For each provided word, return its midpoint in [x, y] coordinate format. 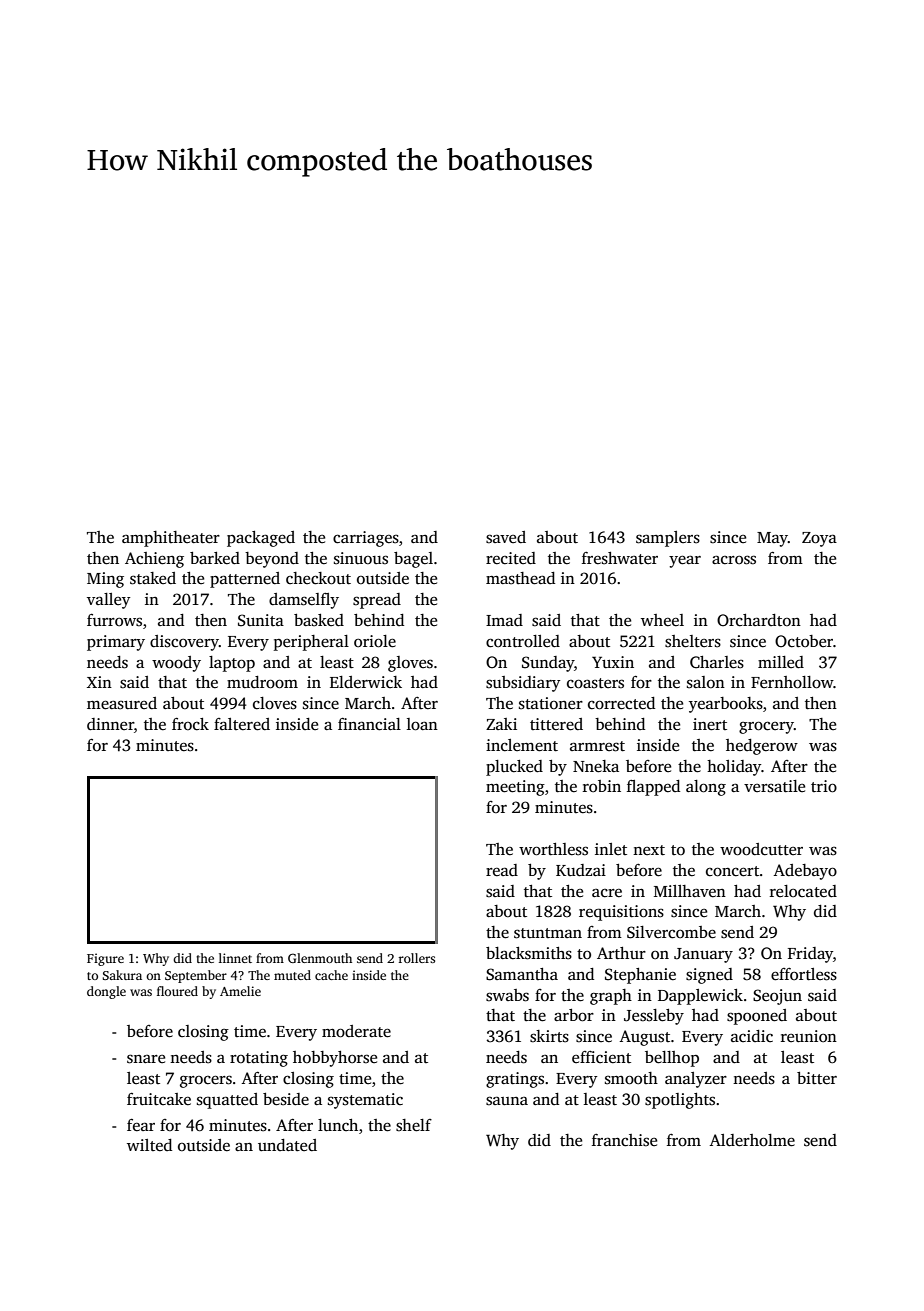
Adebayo [805, 872]
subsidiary [523, 684]
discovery [184, 643]
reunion [809, 1036]
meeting [515, 788]
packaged [261, 539]
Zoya [819, 539]
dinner [110, 724]
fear [141, 1125]
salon [706, 682]
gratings [515, 1080]
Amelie [240, 991]
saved [506, 537]
